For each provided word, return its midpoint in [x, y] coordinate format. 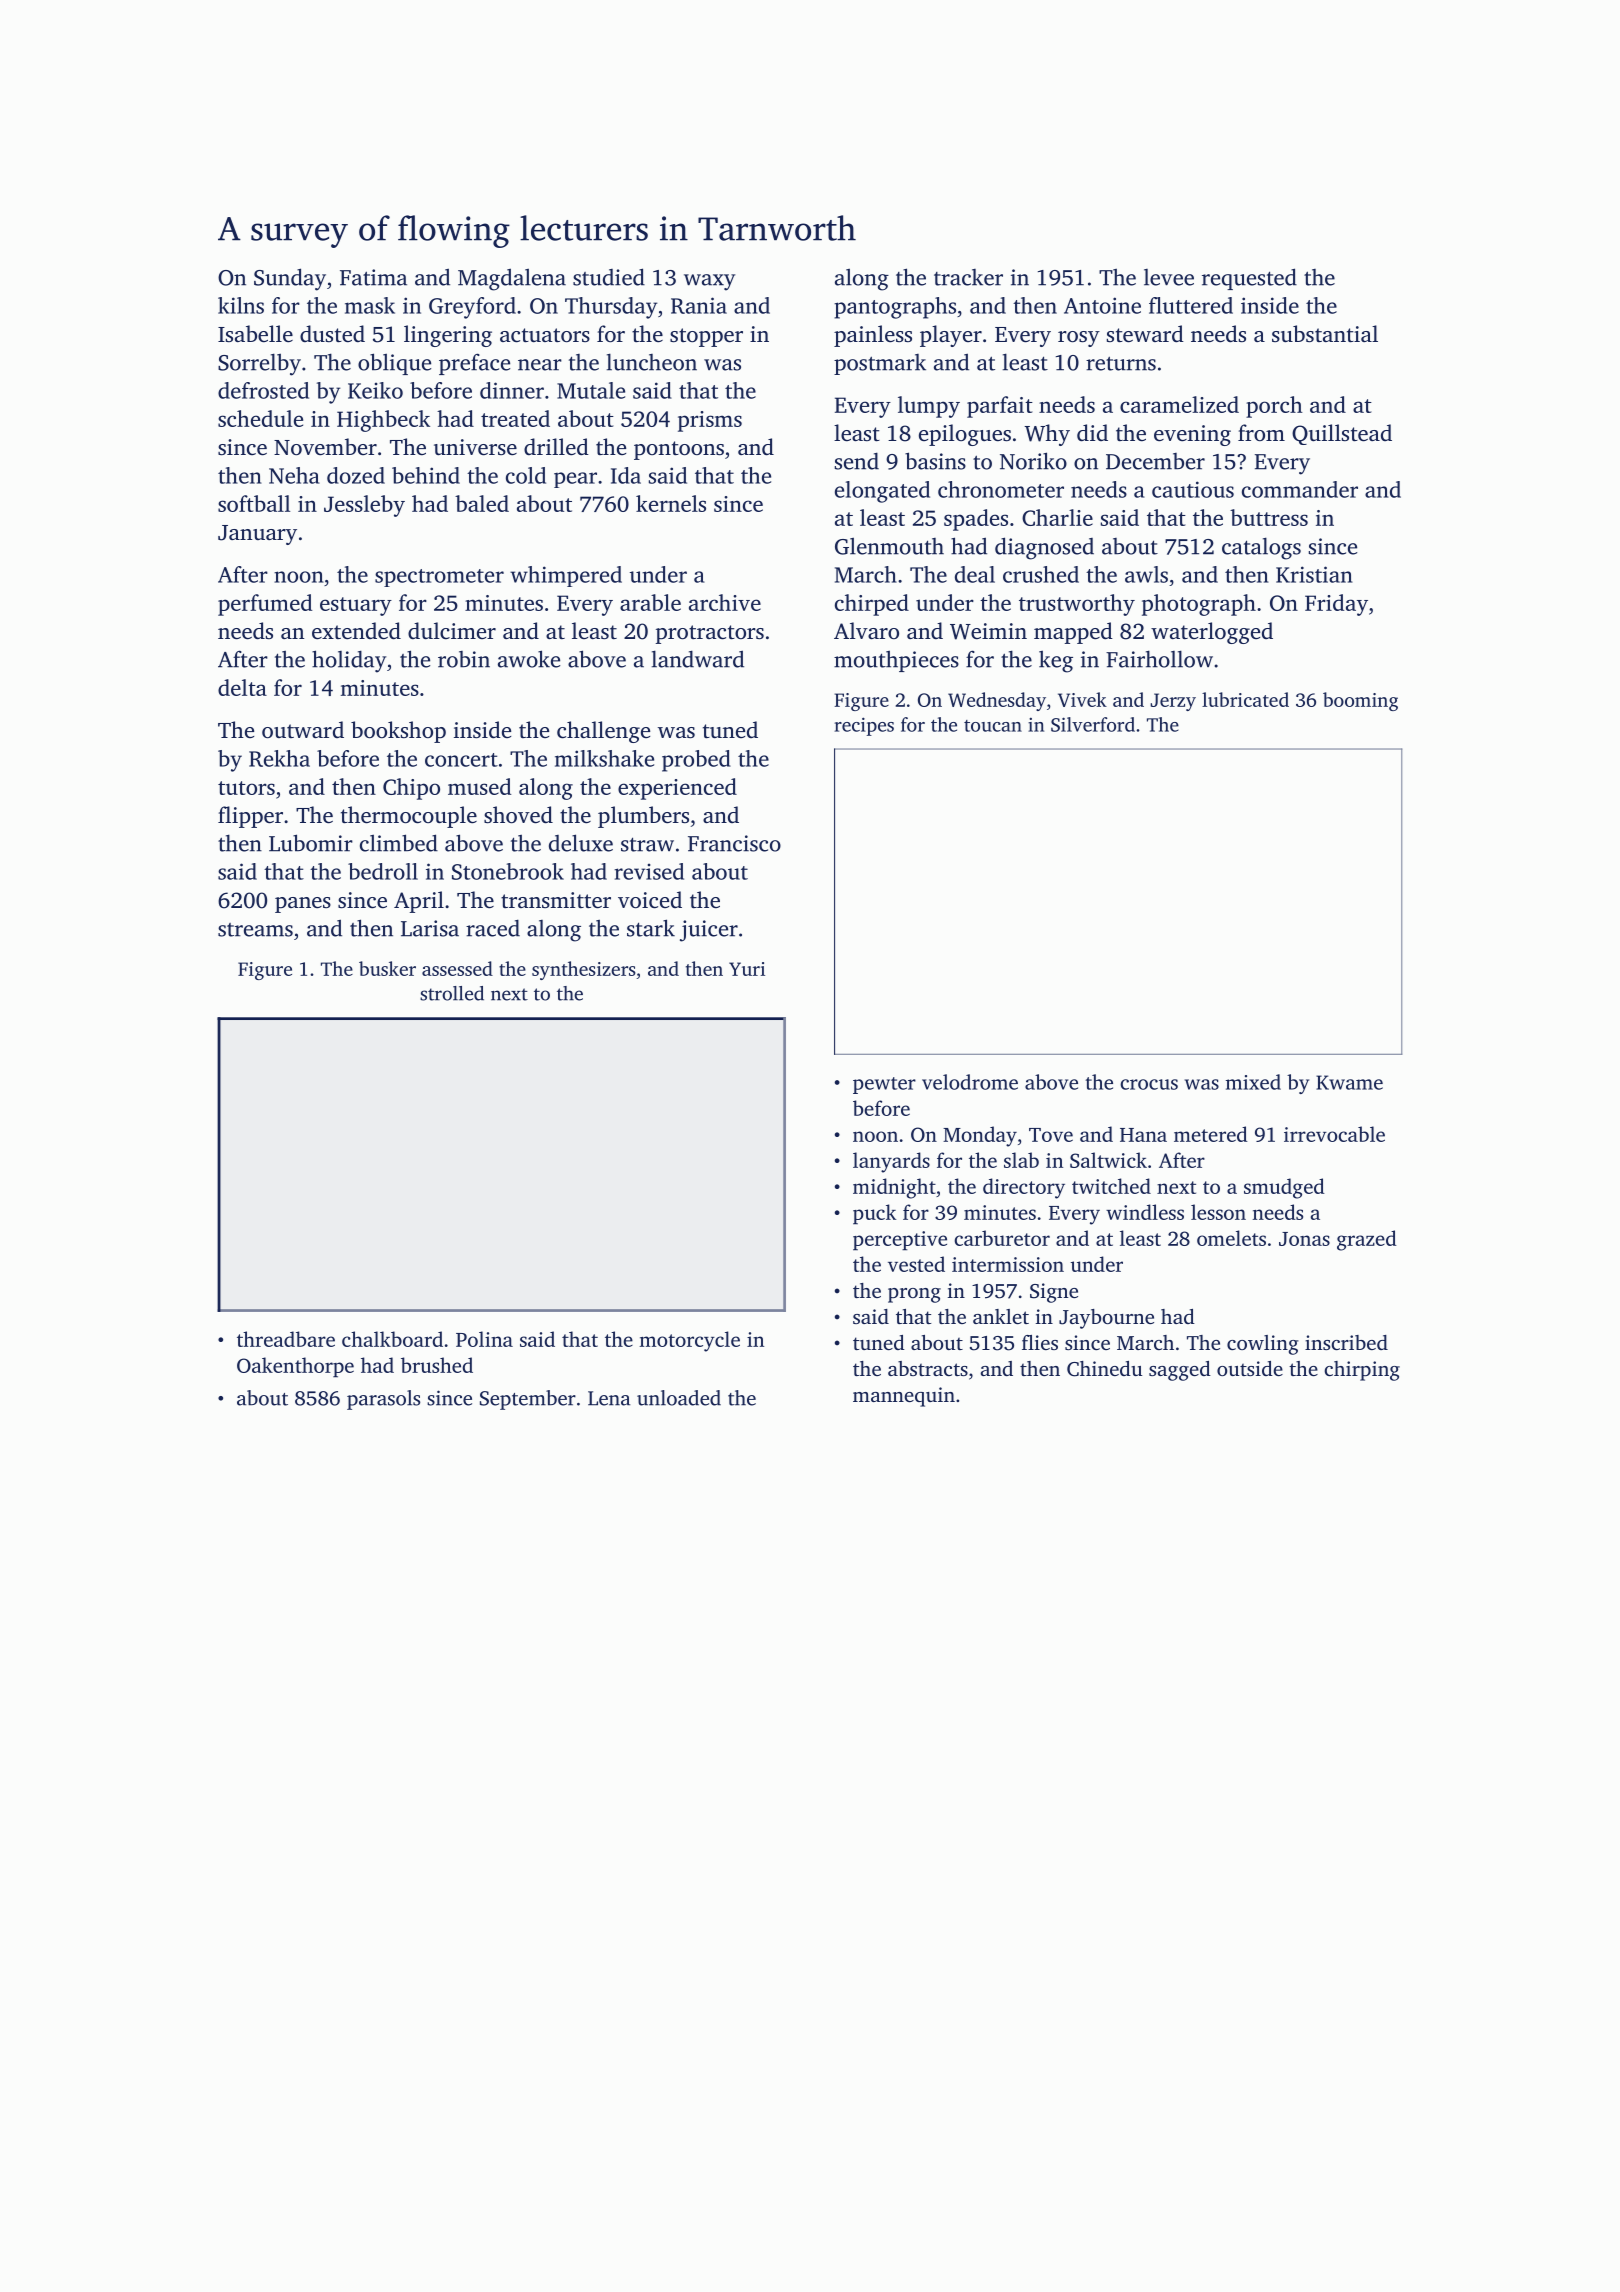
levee [1169, 277]
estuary [356, 606]
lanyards [891, 1162]
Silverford [1093, 724]
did [1092, 433]
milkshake [604, 758]
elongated [882, 492]
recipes [864, 726]
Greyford [472, 308]
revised [649, 871]
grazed [1367, 1240]
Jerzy [1173, 702]
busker [387, 968]
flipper [250, 817]
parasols [383, 1400]
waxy [709, 282]
